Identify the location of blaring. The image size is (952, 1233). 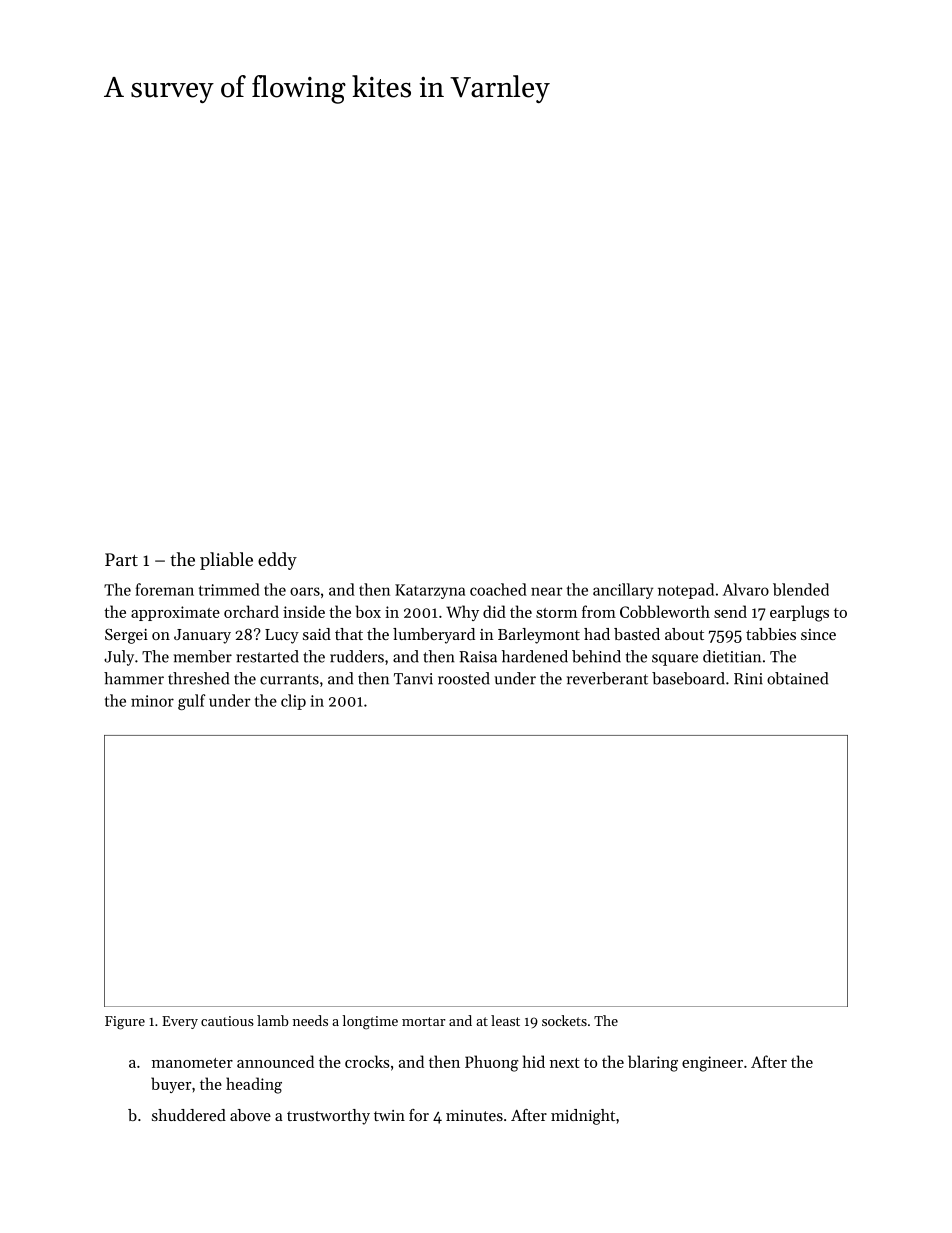
(653, 1063).
